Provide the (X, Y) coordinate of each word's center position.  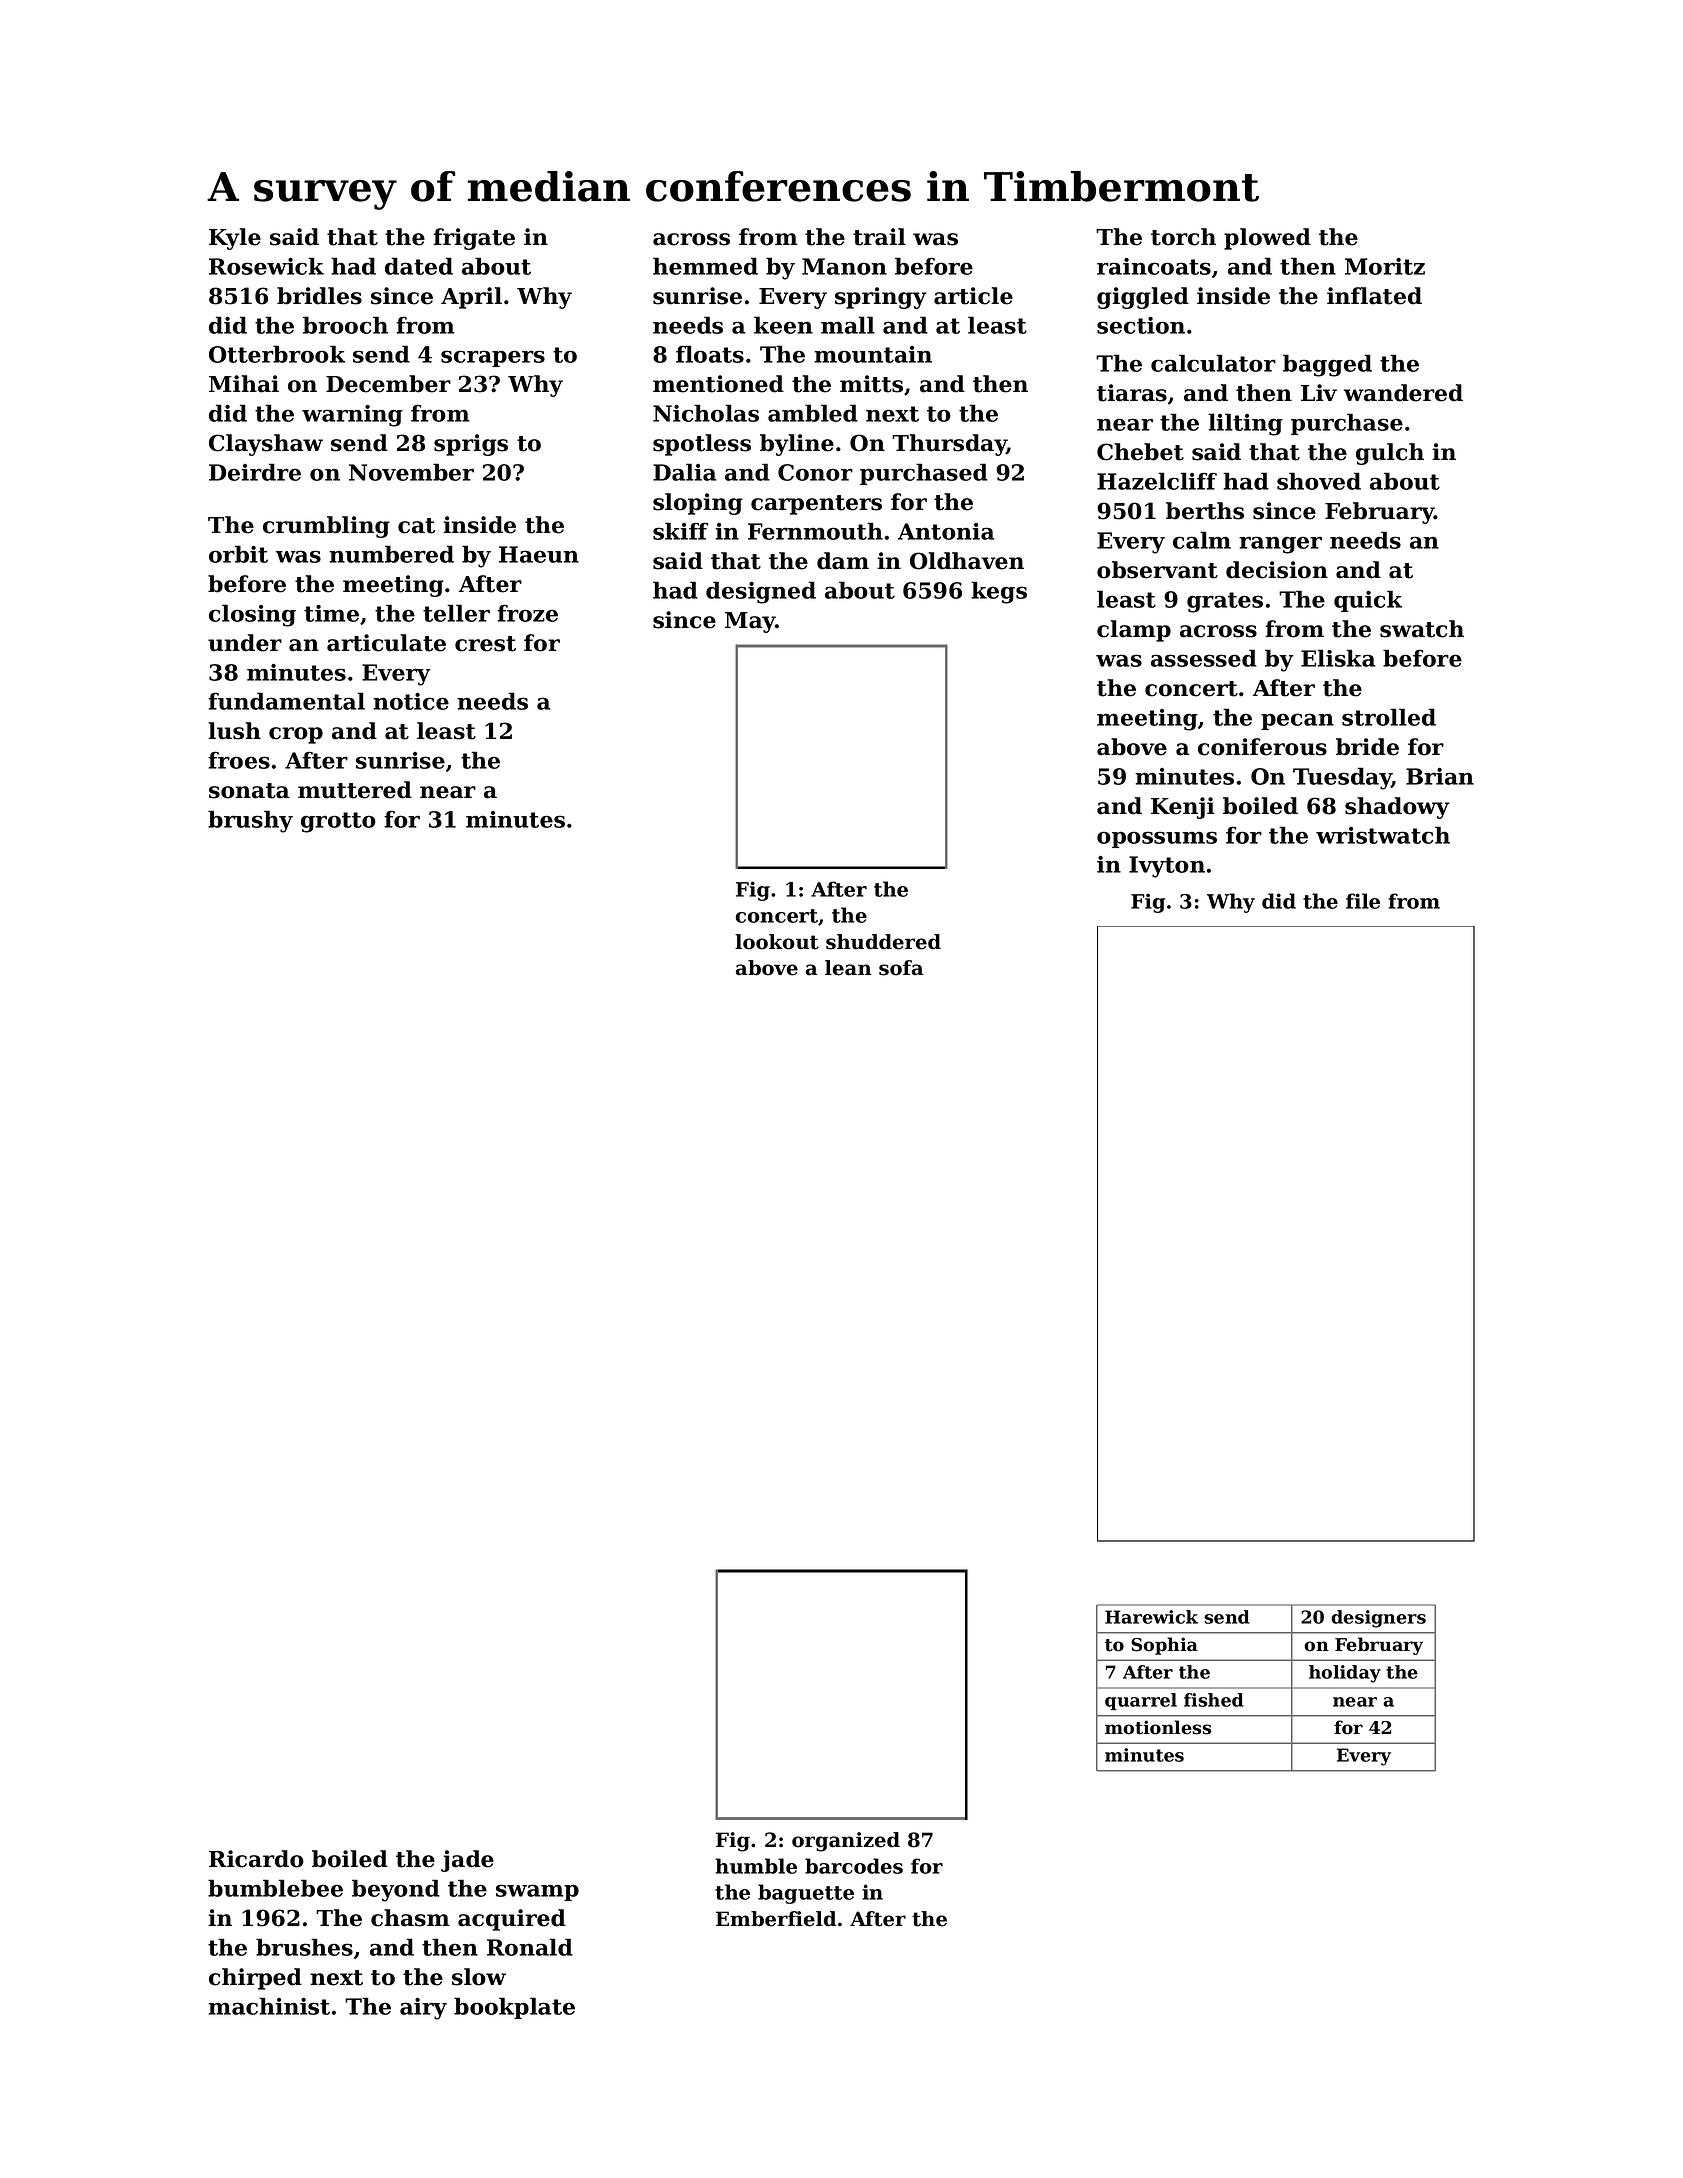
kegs (999, 592)
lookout (777, 942)
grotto (338, 822)
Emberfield (776, 1919)
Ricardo (256, 1859)
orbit (238, 554)
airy (423, 2009)
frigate (474, 239)
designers (1378, 1619)
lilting (1245, 424)
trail (879, 237)
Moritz (1385, 266)
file (1363, 901)
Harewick (1151, 1617)
